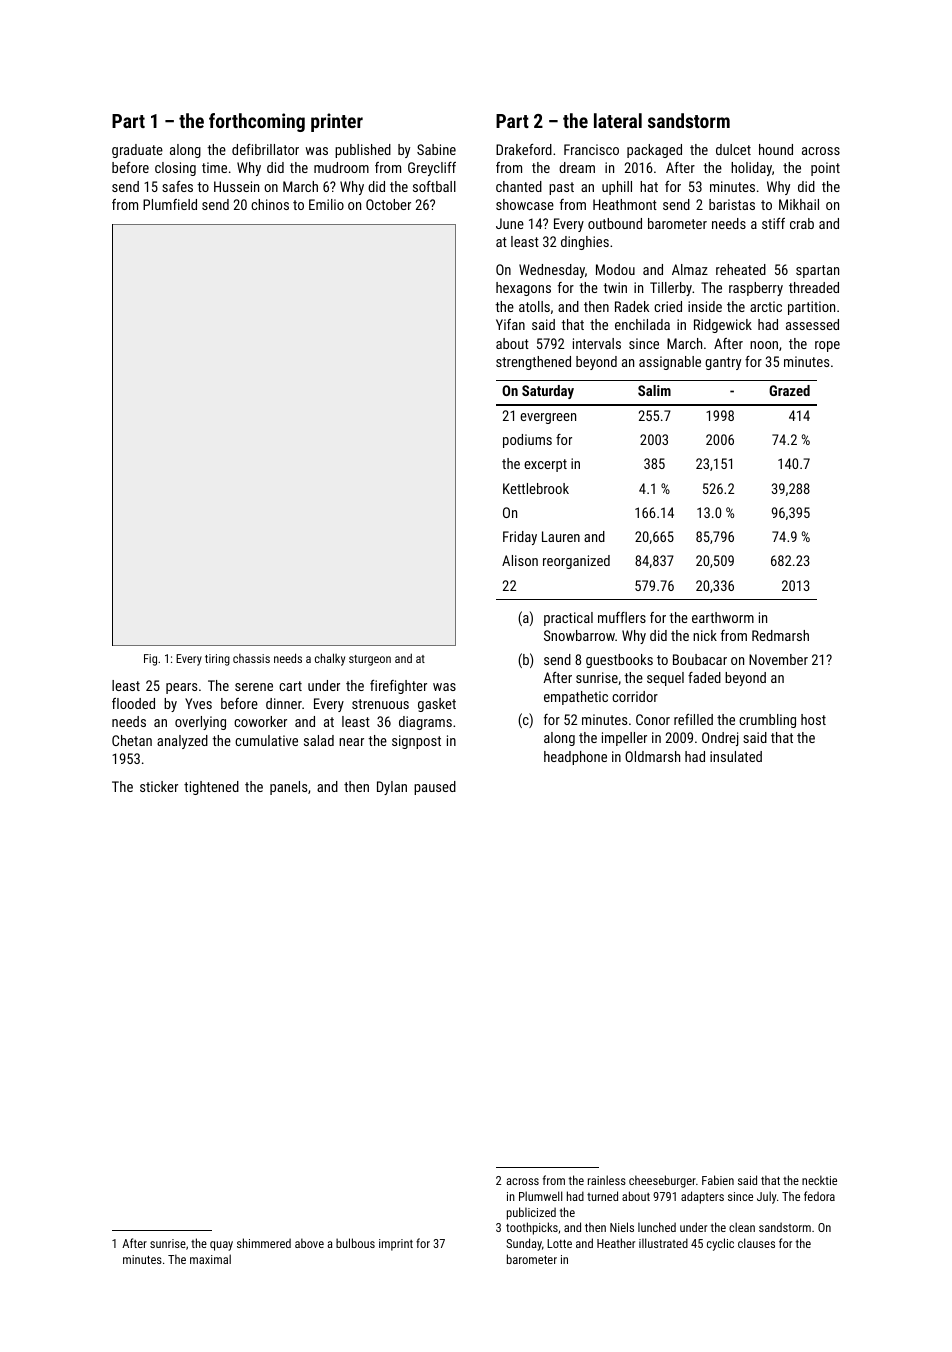 This screenshot has width=952, height=1352. I want to click on above, so click(309, 1243).
